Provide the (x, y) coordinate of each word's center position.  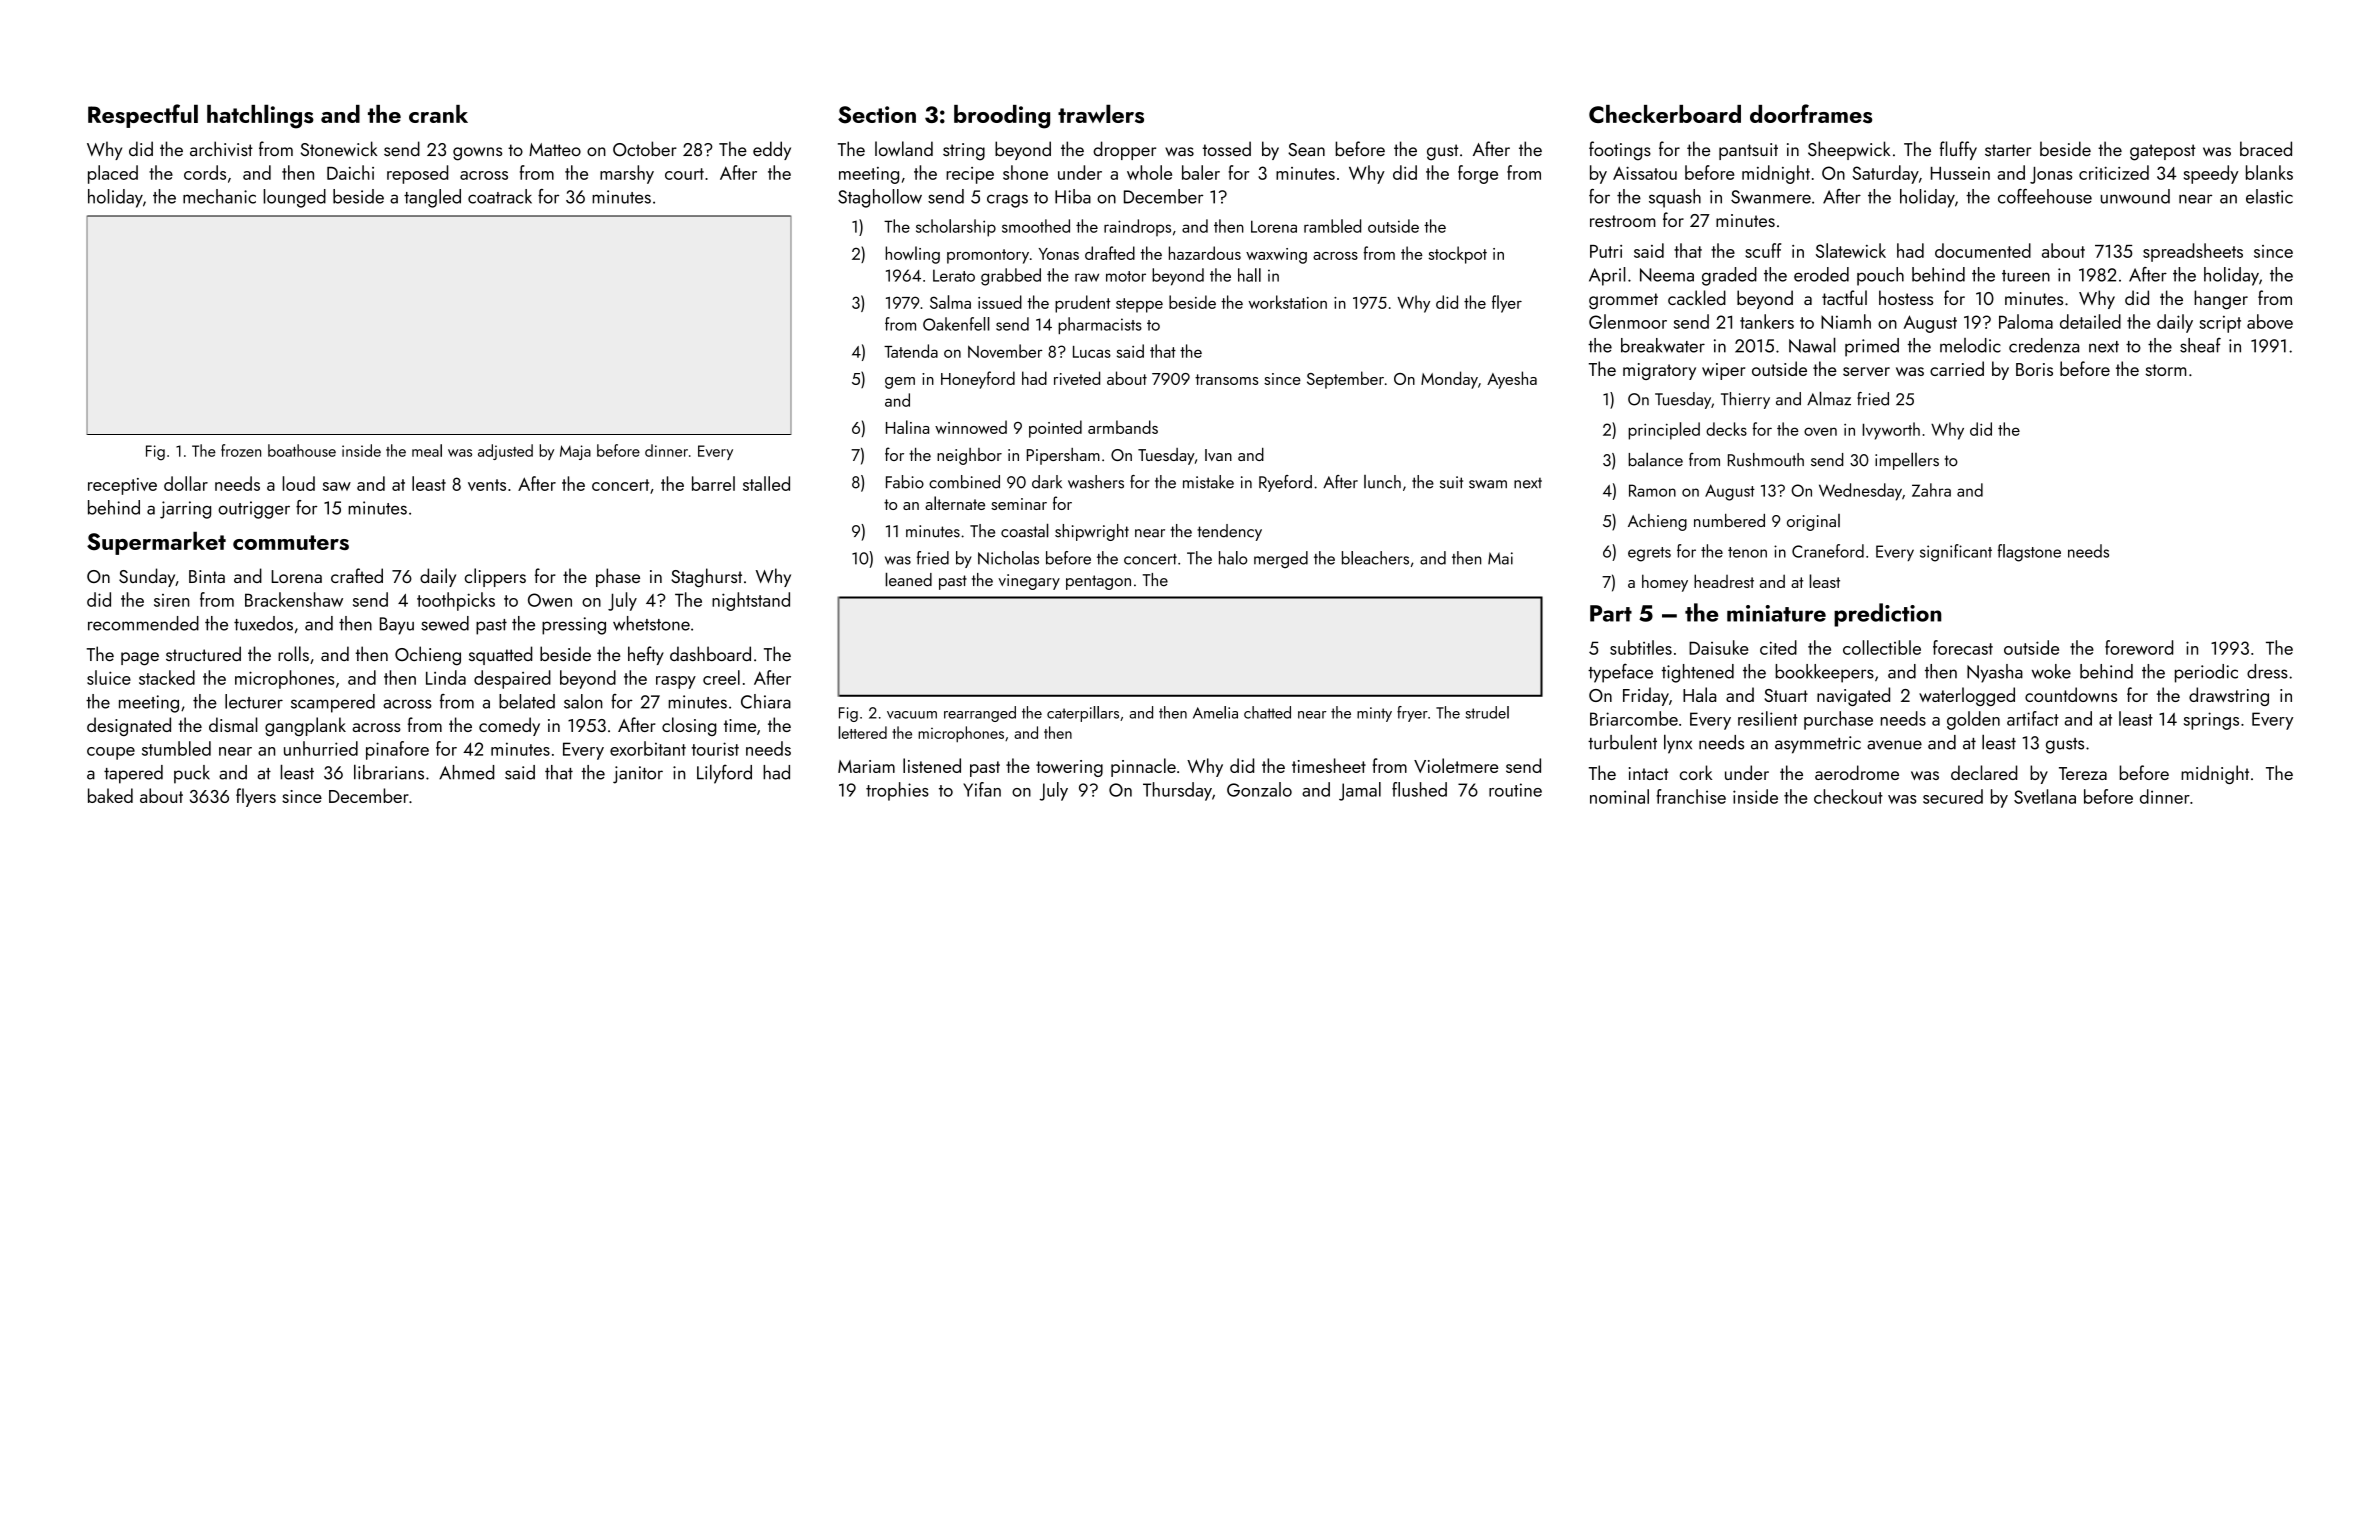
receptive (122, 486)
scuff (1763, 250)
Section (877, 115)
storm (2166, 370)
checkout (1848, 796)
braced (2266, 148)
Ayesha (1512, 380)
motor (1126, 276)
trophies (897, 791)
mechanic (219, 196)
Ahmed (466, 772)
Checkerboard (1665, 114)
